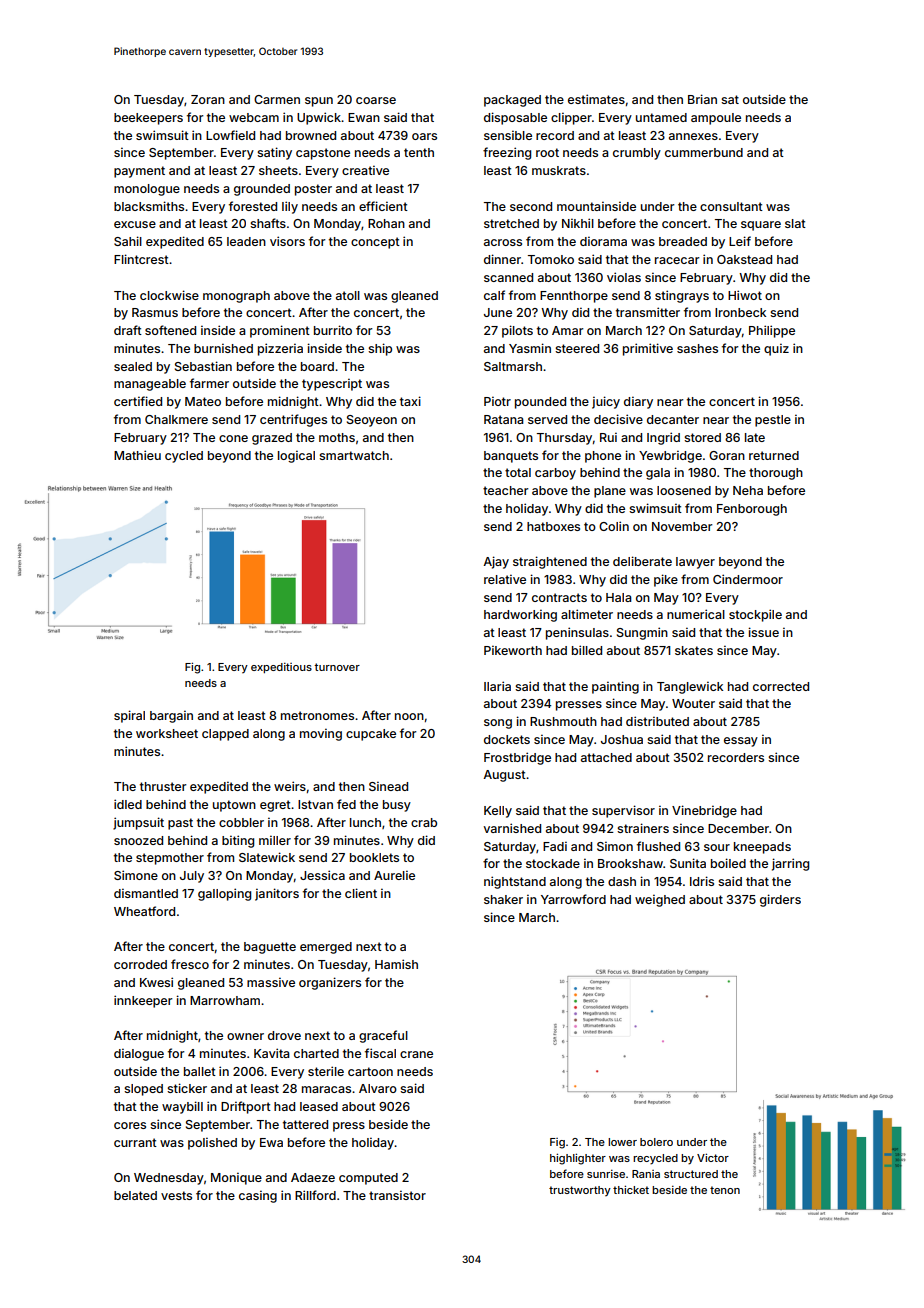 The height and width of the screenshot is (1308, 924). What do you see at coordinates (182, 1107) in the screenshot?
I see `waybill` at bounding box center [182, 1107].
